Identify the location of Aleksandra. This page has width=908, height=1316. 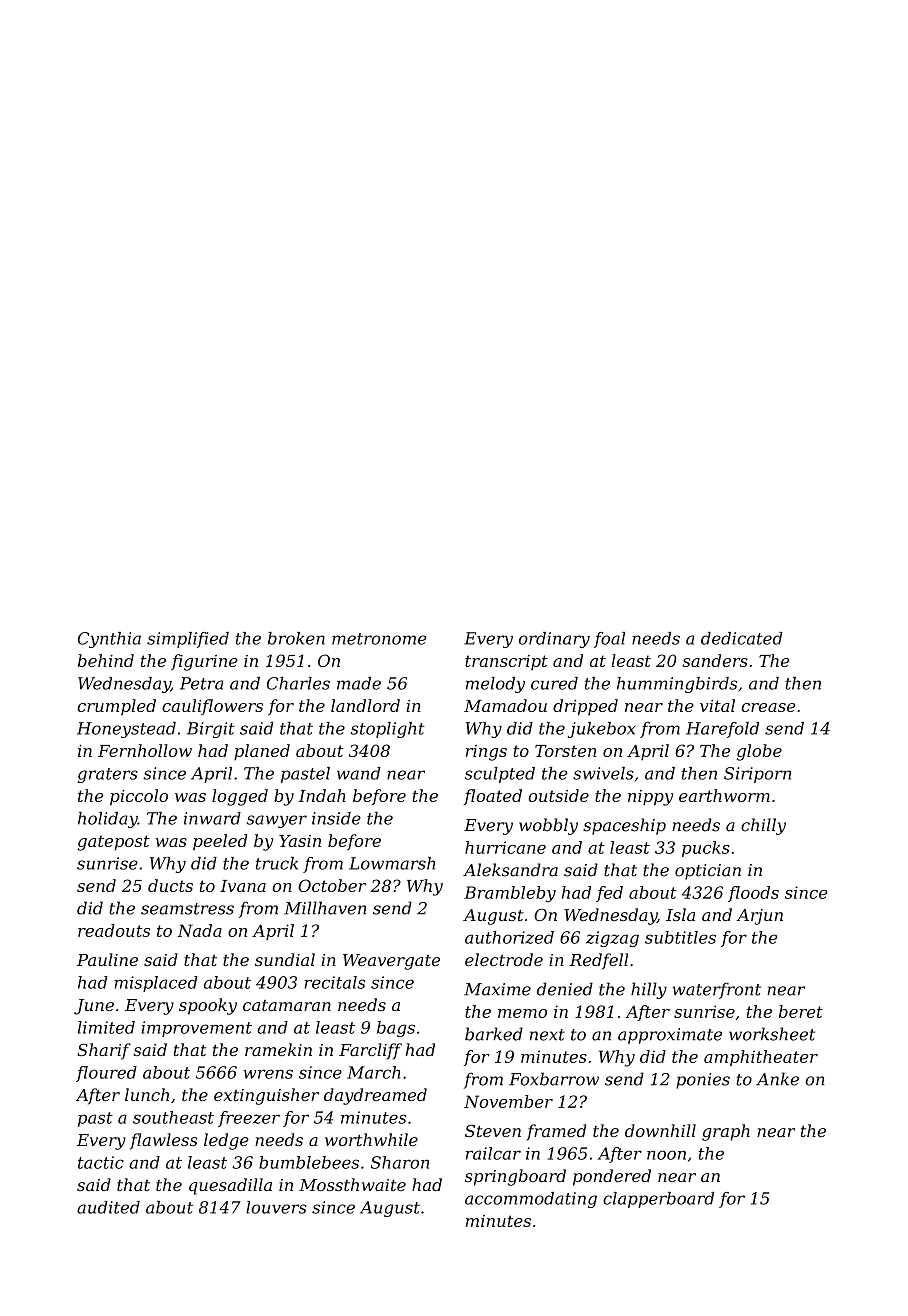
(510, 870).
